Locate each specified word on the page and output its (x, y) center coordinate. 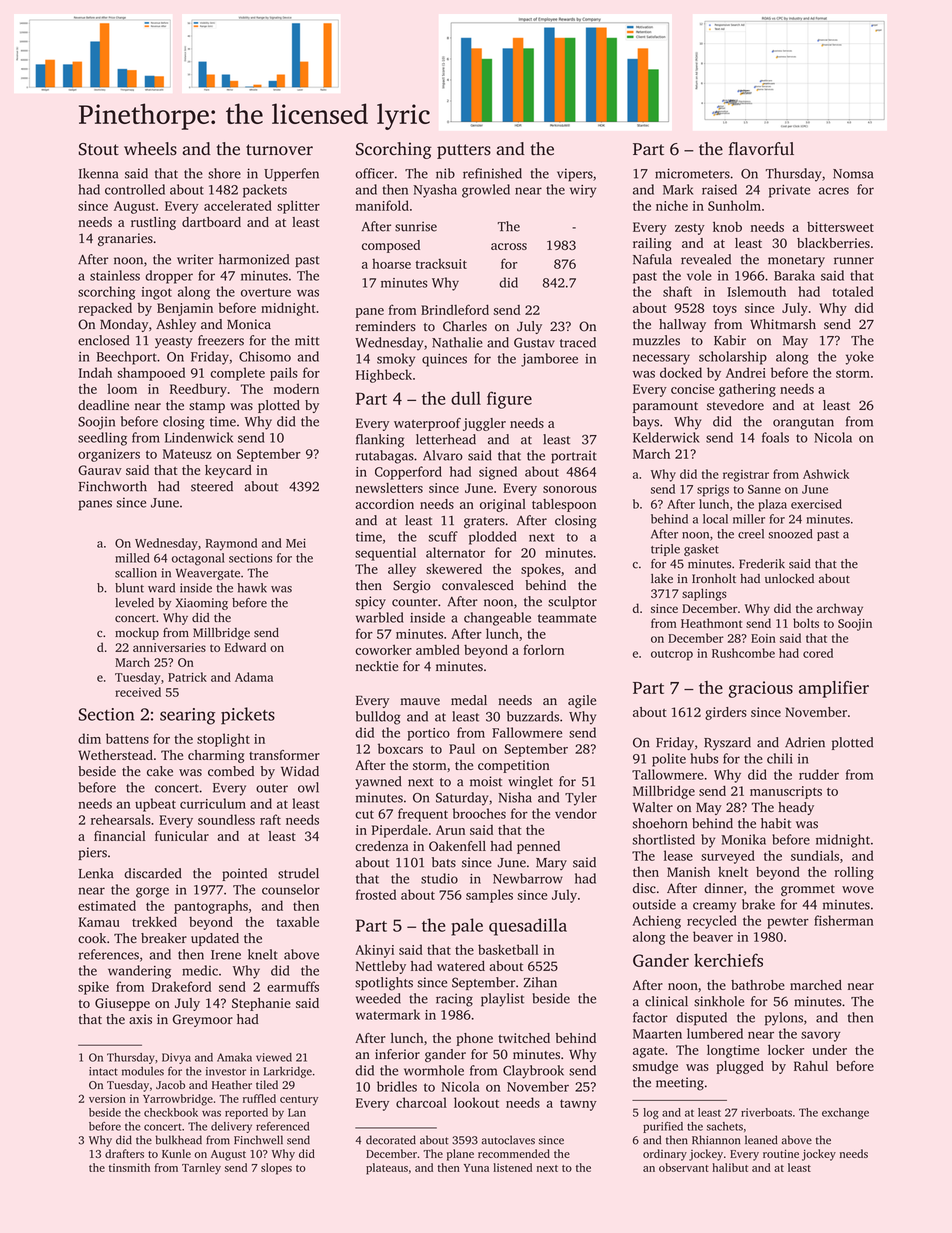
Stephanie (261, 1004)
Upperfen (291, 174)
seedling (102, 439)
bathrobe (758, 985)
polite (669, 760)
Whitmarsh (783, 324)
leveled (134, 603)
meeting (680, 1084)
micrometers (692, 173)
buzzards (533, 716)
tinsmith (129, 1167)
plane (460, 1155)
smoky (396, 360)
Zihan (540, 982)
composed (391, 246)
